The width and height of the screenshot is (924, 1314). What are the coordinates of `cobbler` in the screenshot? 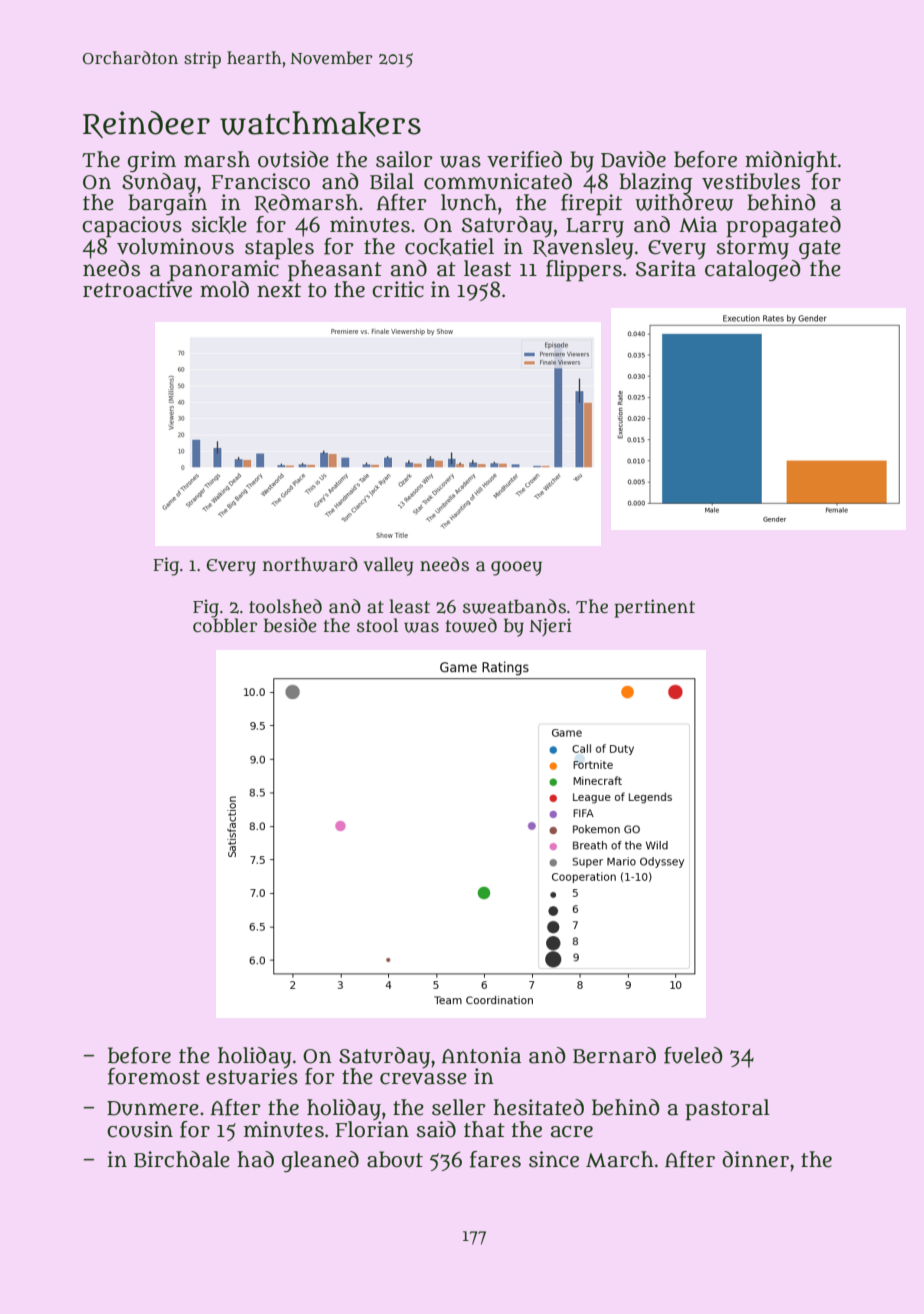 It's located at (225, 625).
